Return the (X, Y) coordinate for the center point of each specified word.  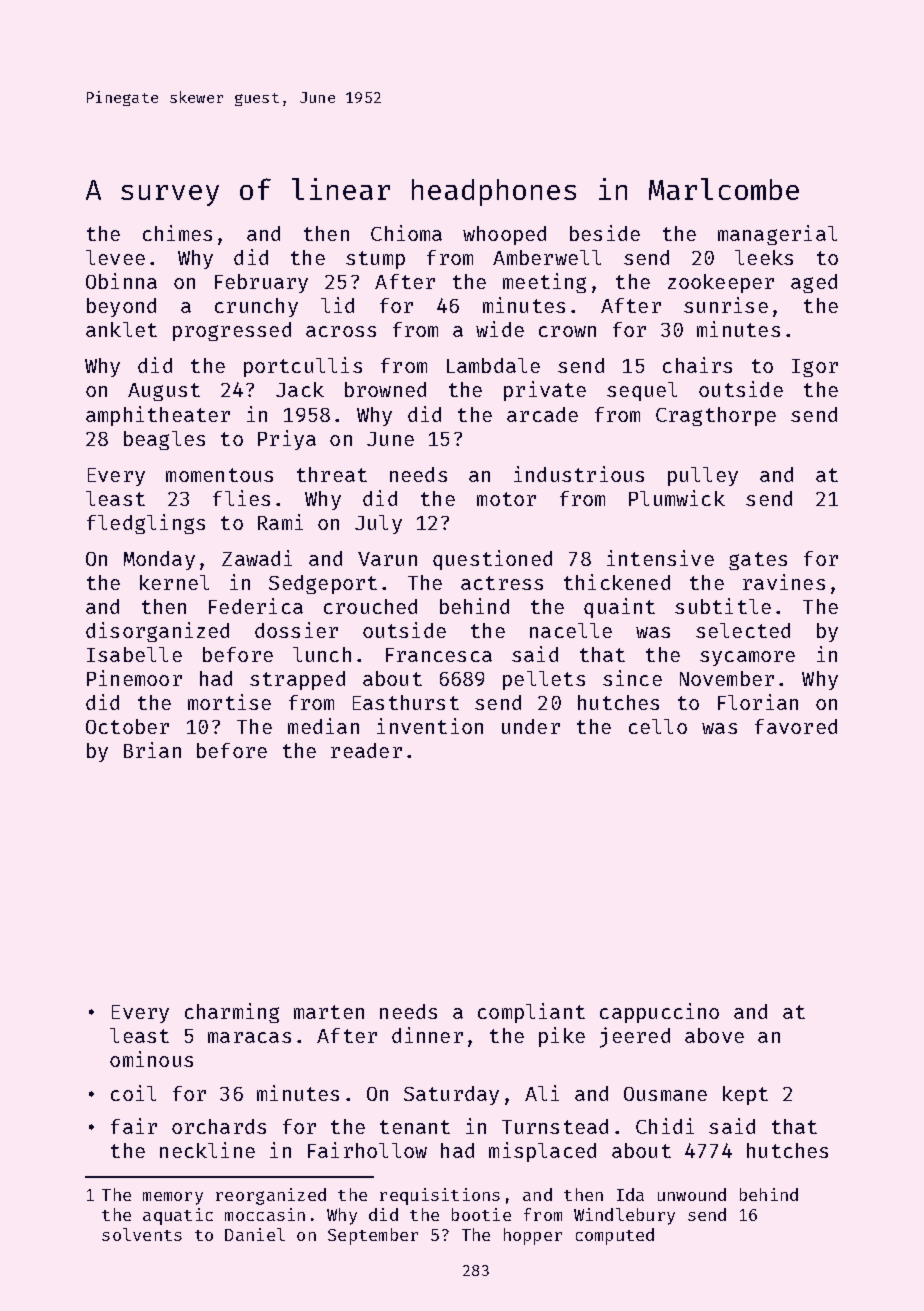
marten (329, 1012)
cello (658, 726)
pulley (703, 476)
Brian (152, 750)
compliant (531, 1013)
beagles (164, 440)
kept (745, 1095)
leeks (764, 257)
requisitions (440, 1196)
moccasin (265, 1214)
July (378, 524)
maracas (249, 1037)
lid (337, 305)
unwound (692, 1194)
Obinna (121, 281)
